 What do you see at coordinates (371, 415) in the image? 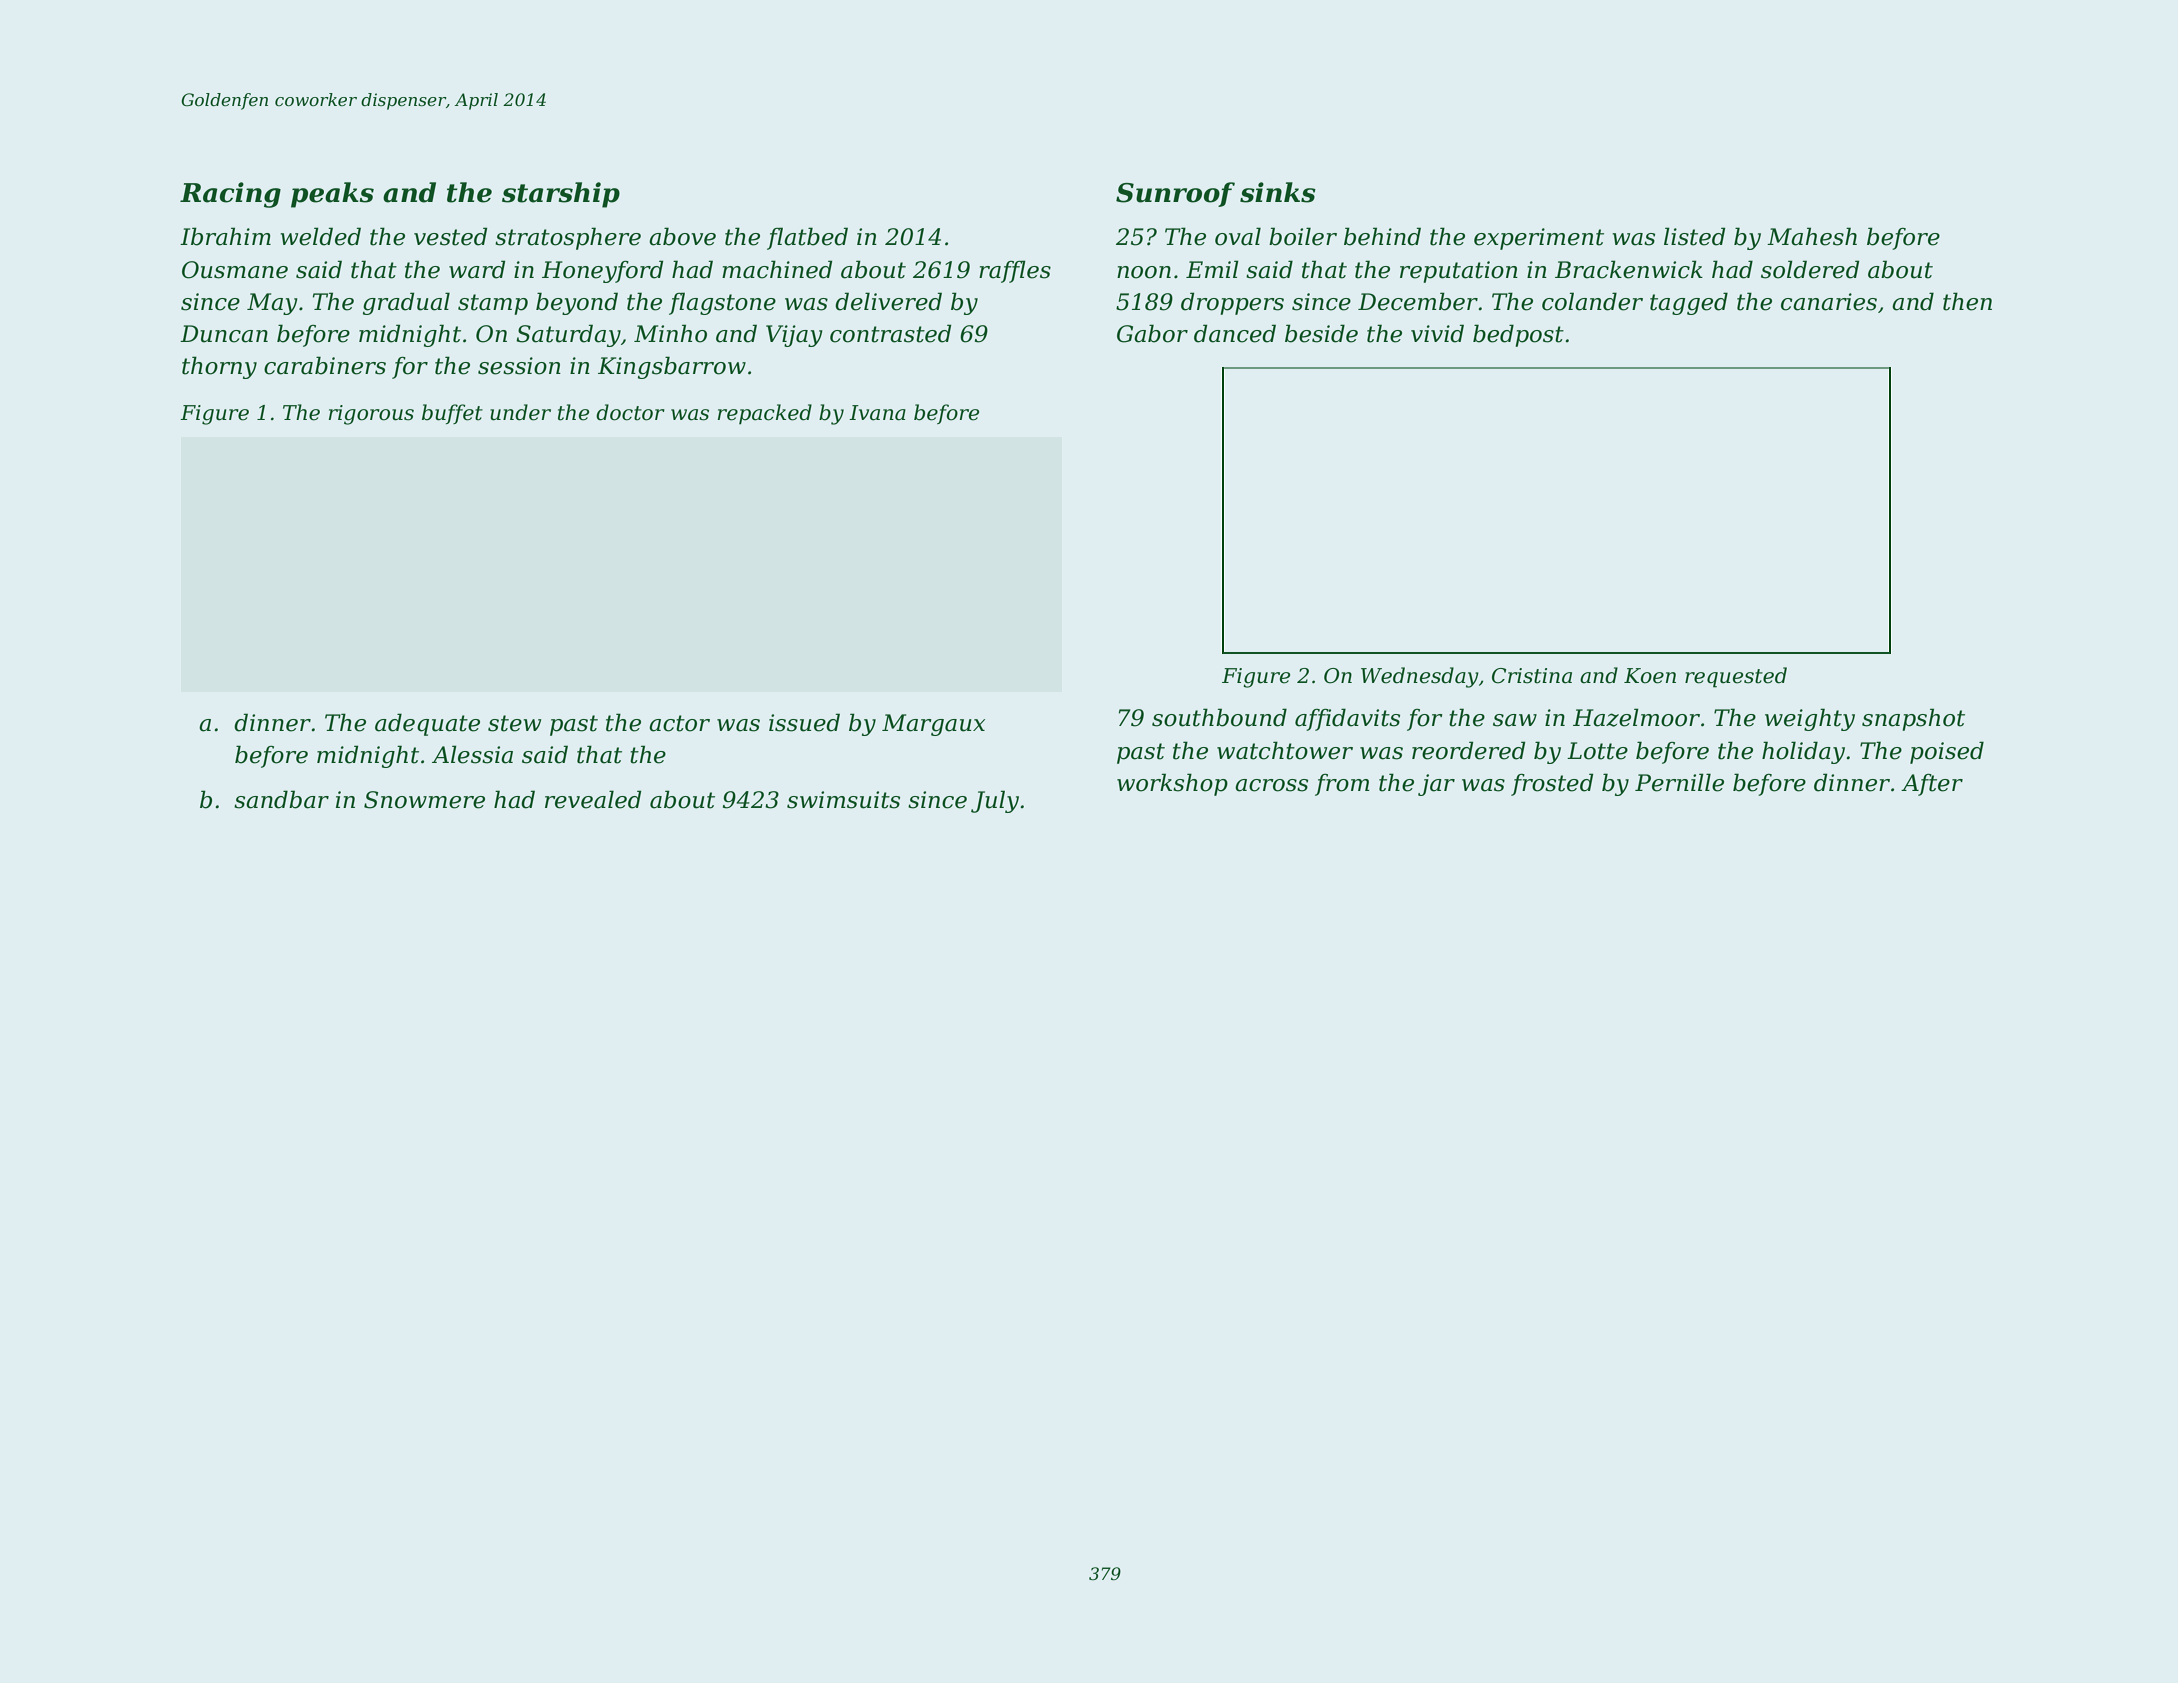
I see `rigorous` at bounding box center [371, 415].
